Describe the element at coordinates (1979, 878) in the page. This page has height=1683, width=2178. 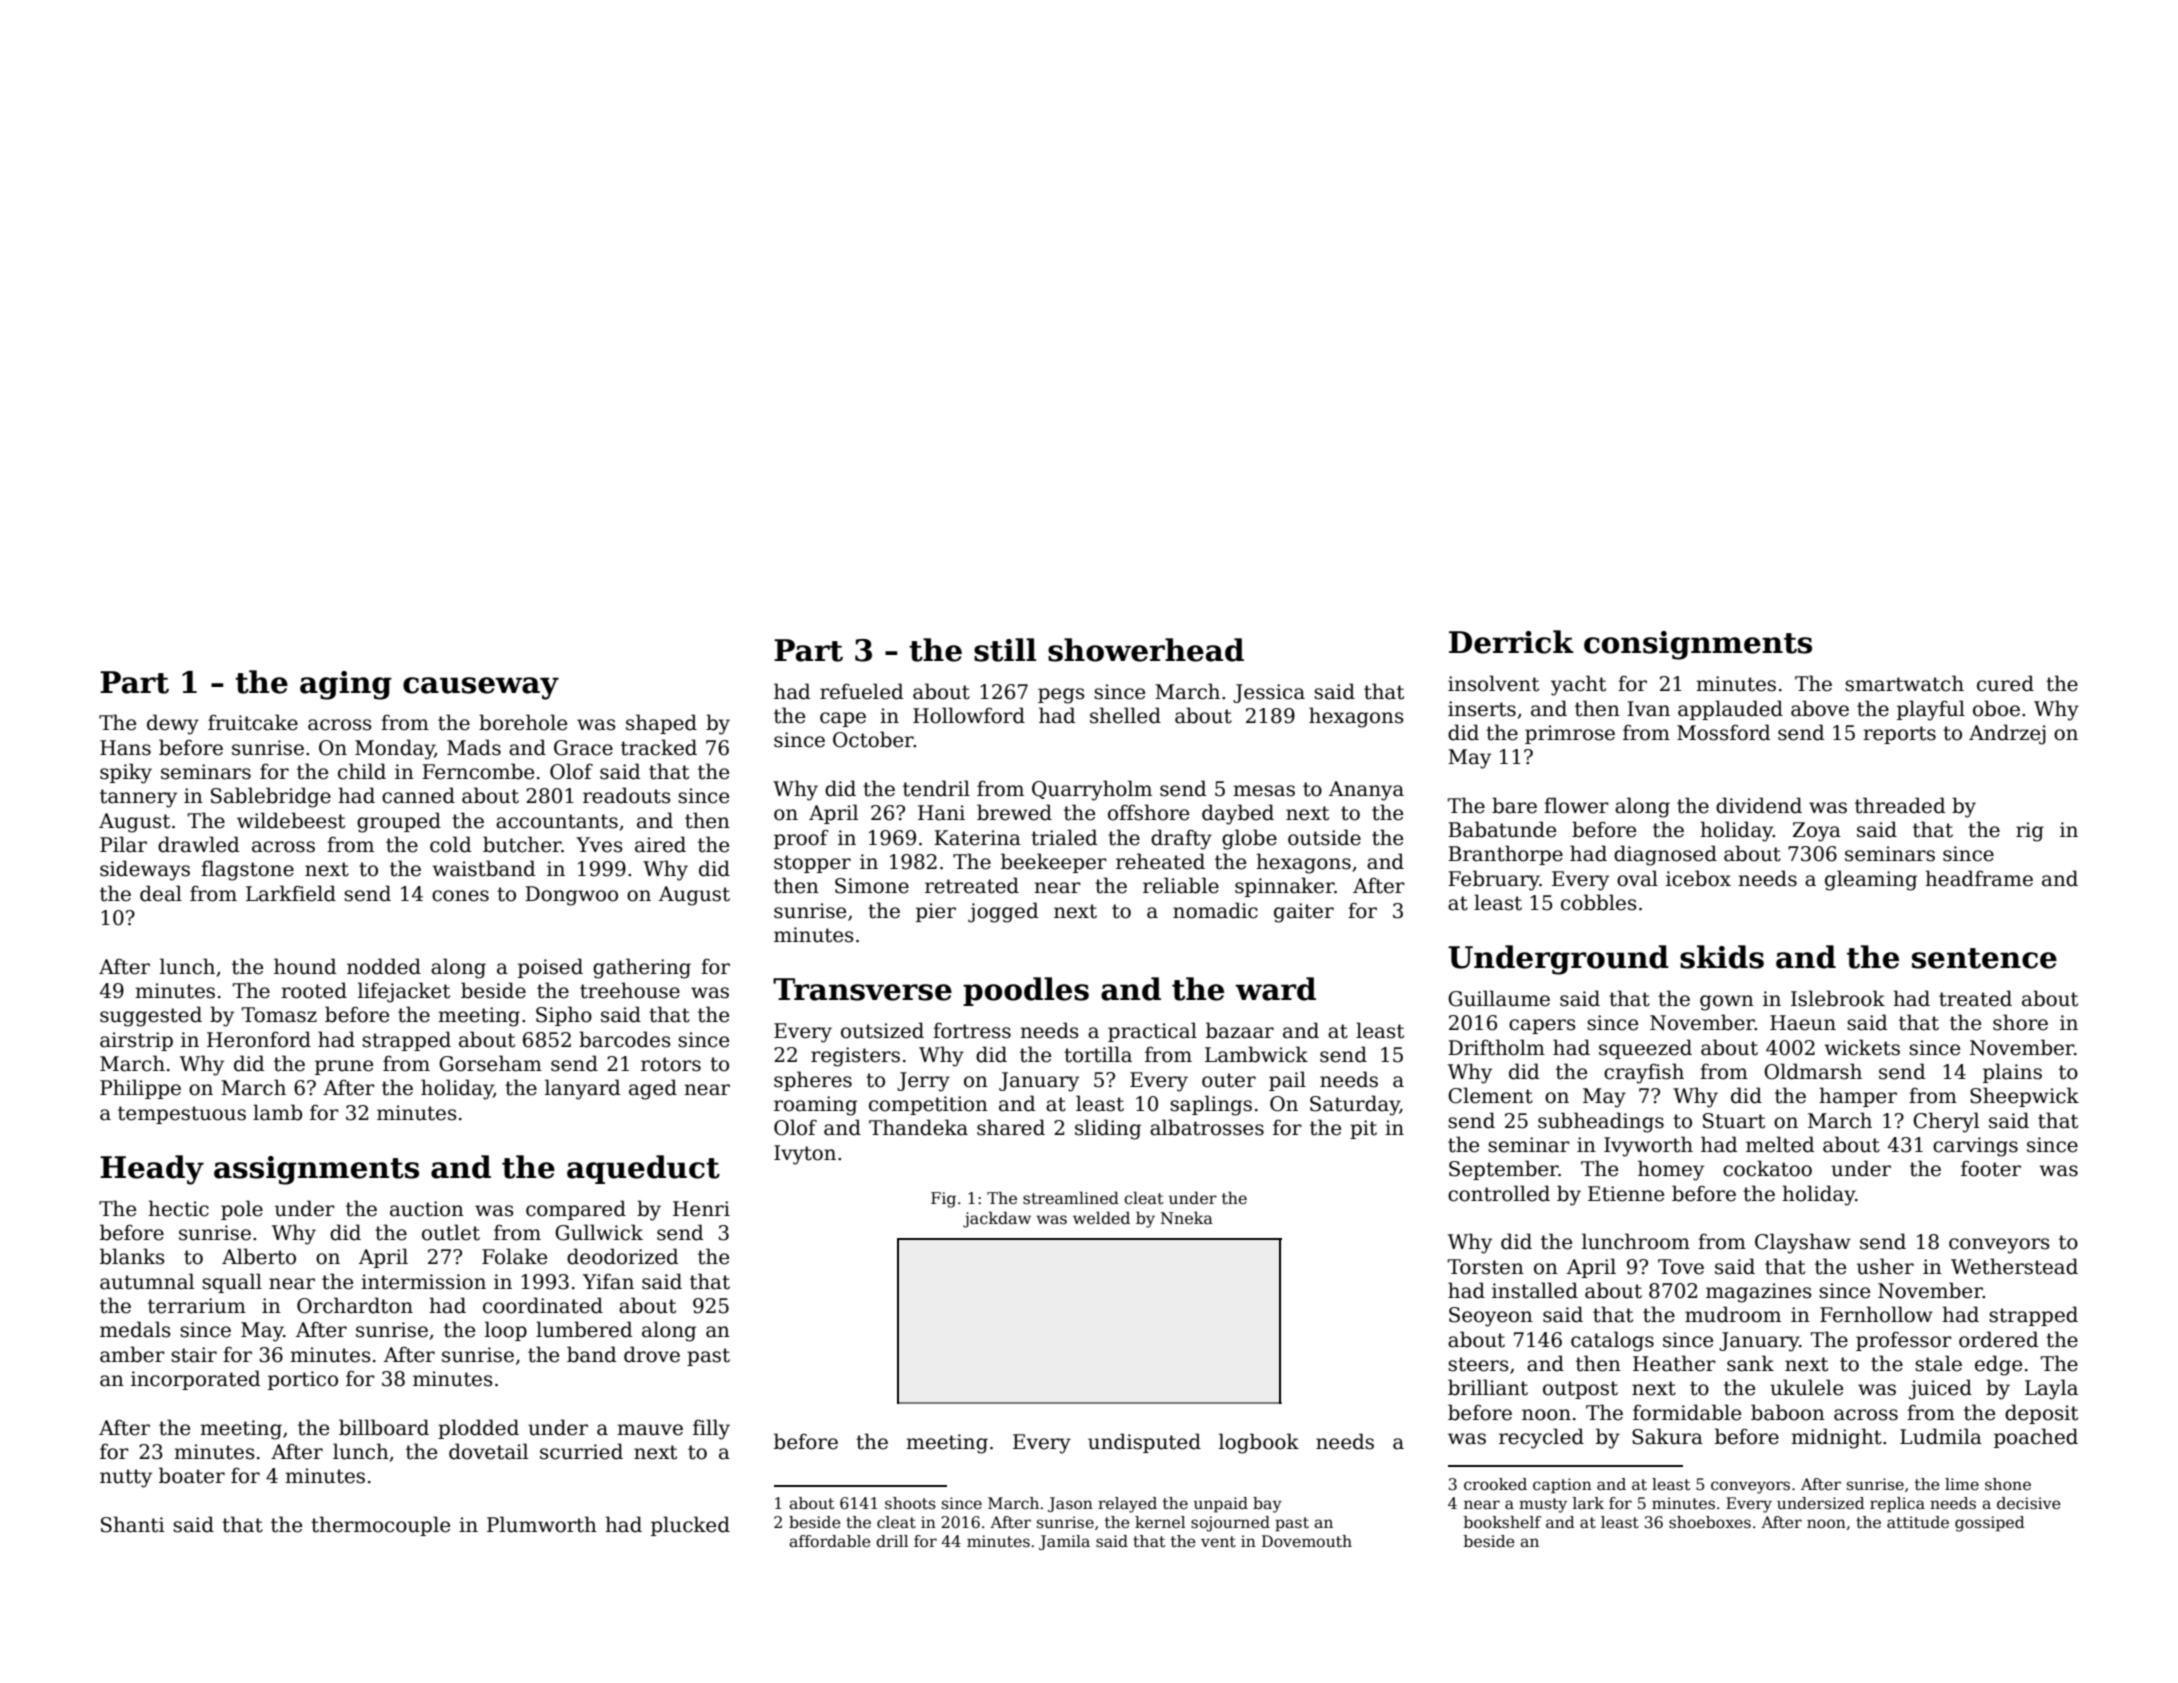
I see `headframe` at that location.
